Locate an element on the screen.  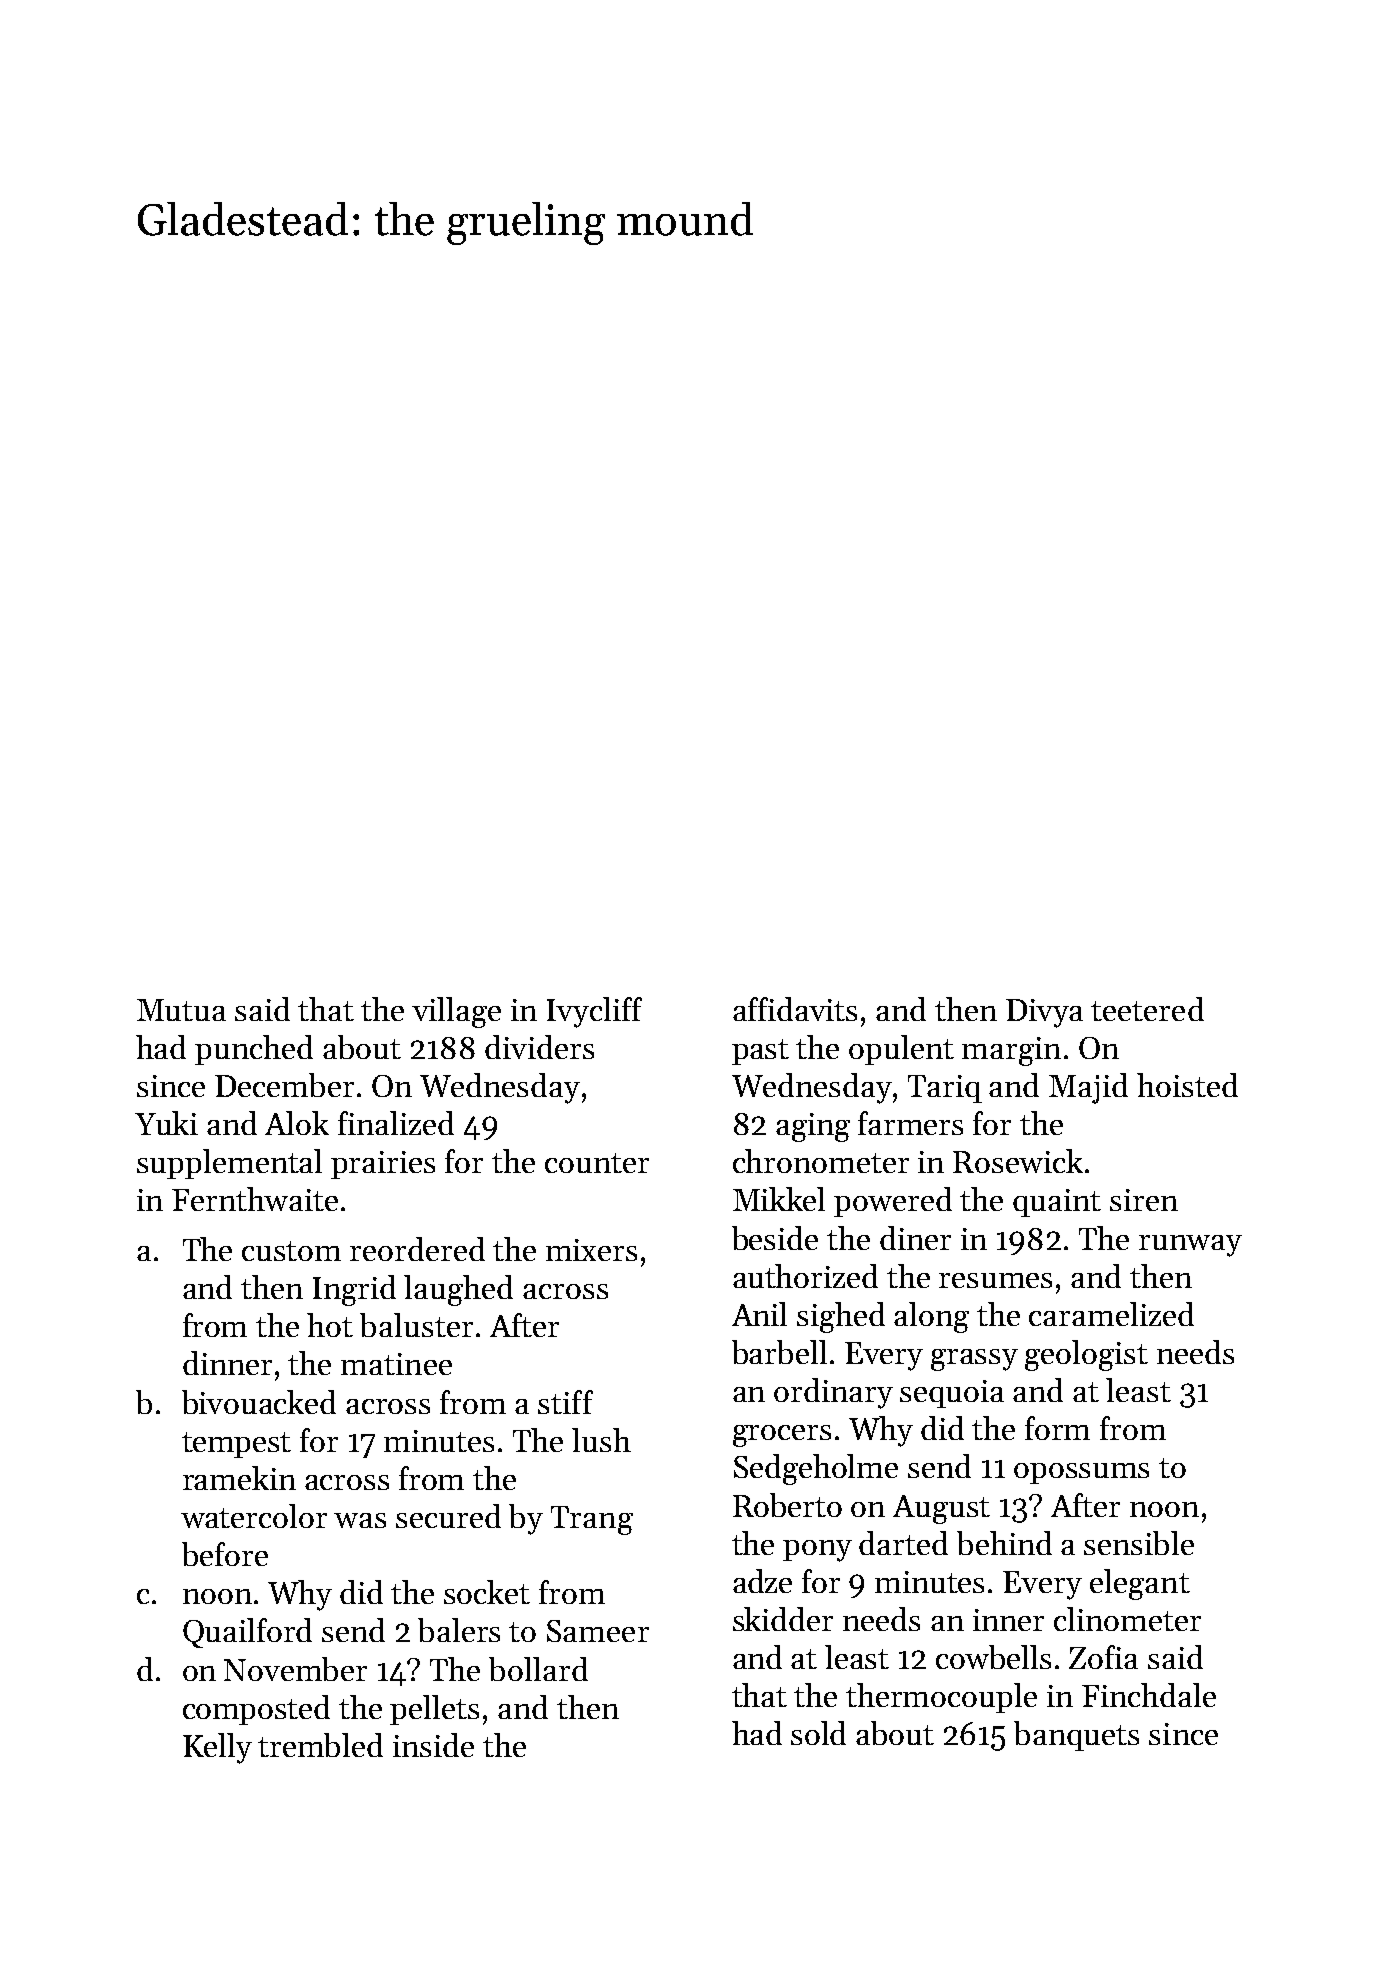
August is located at coordinates (941, 1509).
